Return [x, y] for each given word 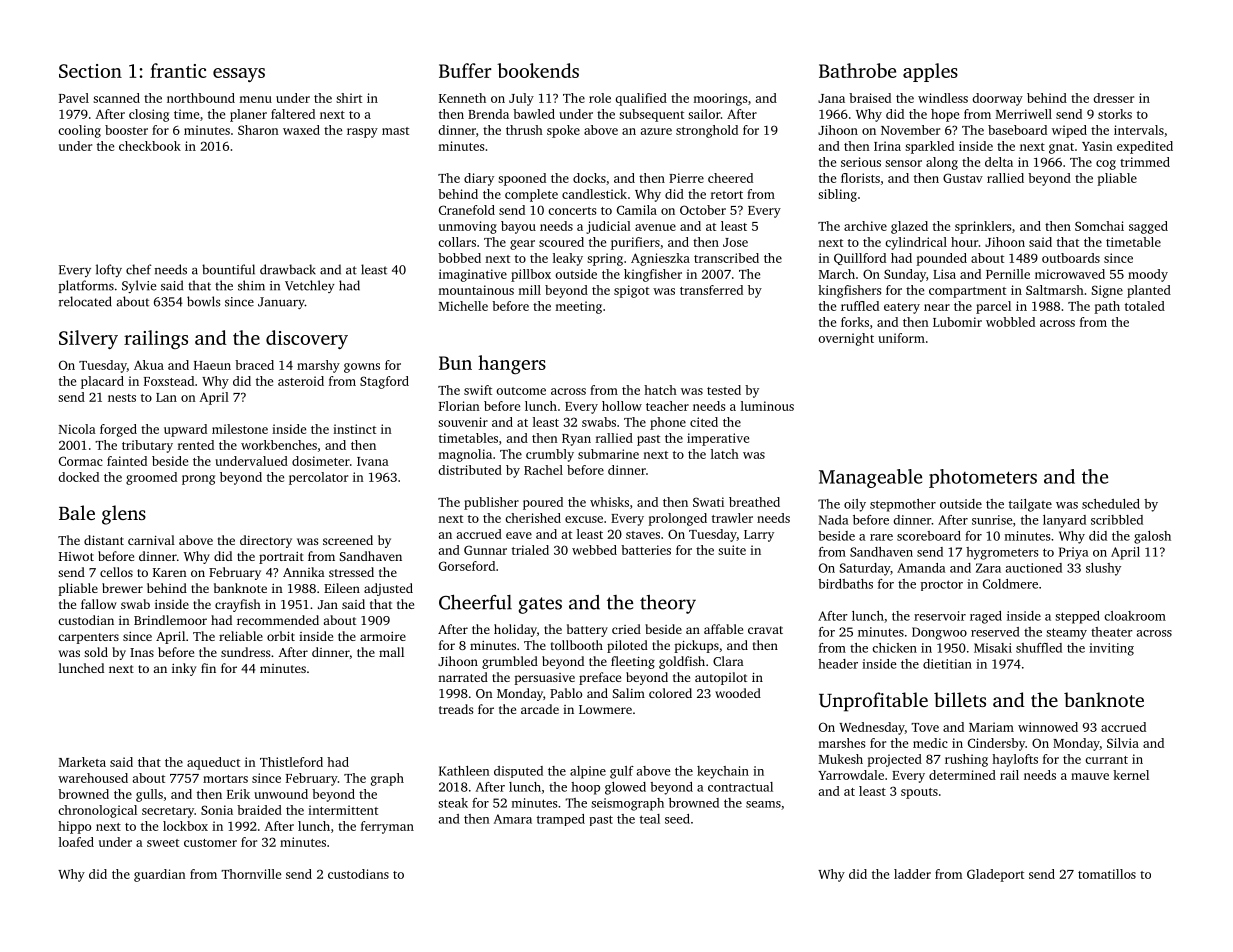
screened [348, 540]
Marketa [82, 762]
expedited [1145, 147]
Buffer [465, 70]
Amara [513, 819]
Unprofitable [873, 702]
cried [626, 629]
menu [255, 99]
